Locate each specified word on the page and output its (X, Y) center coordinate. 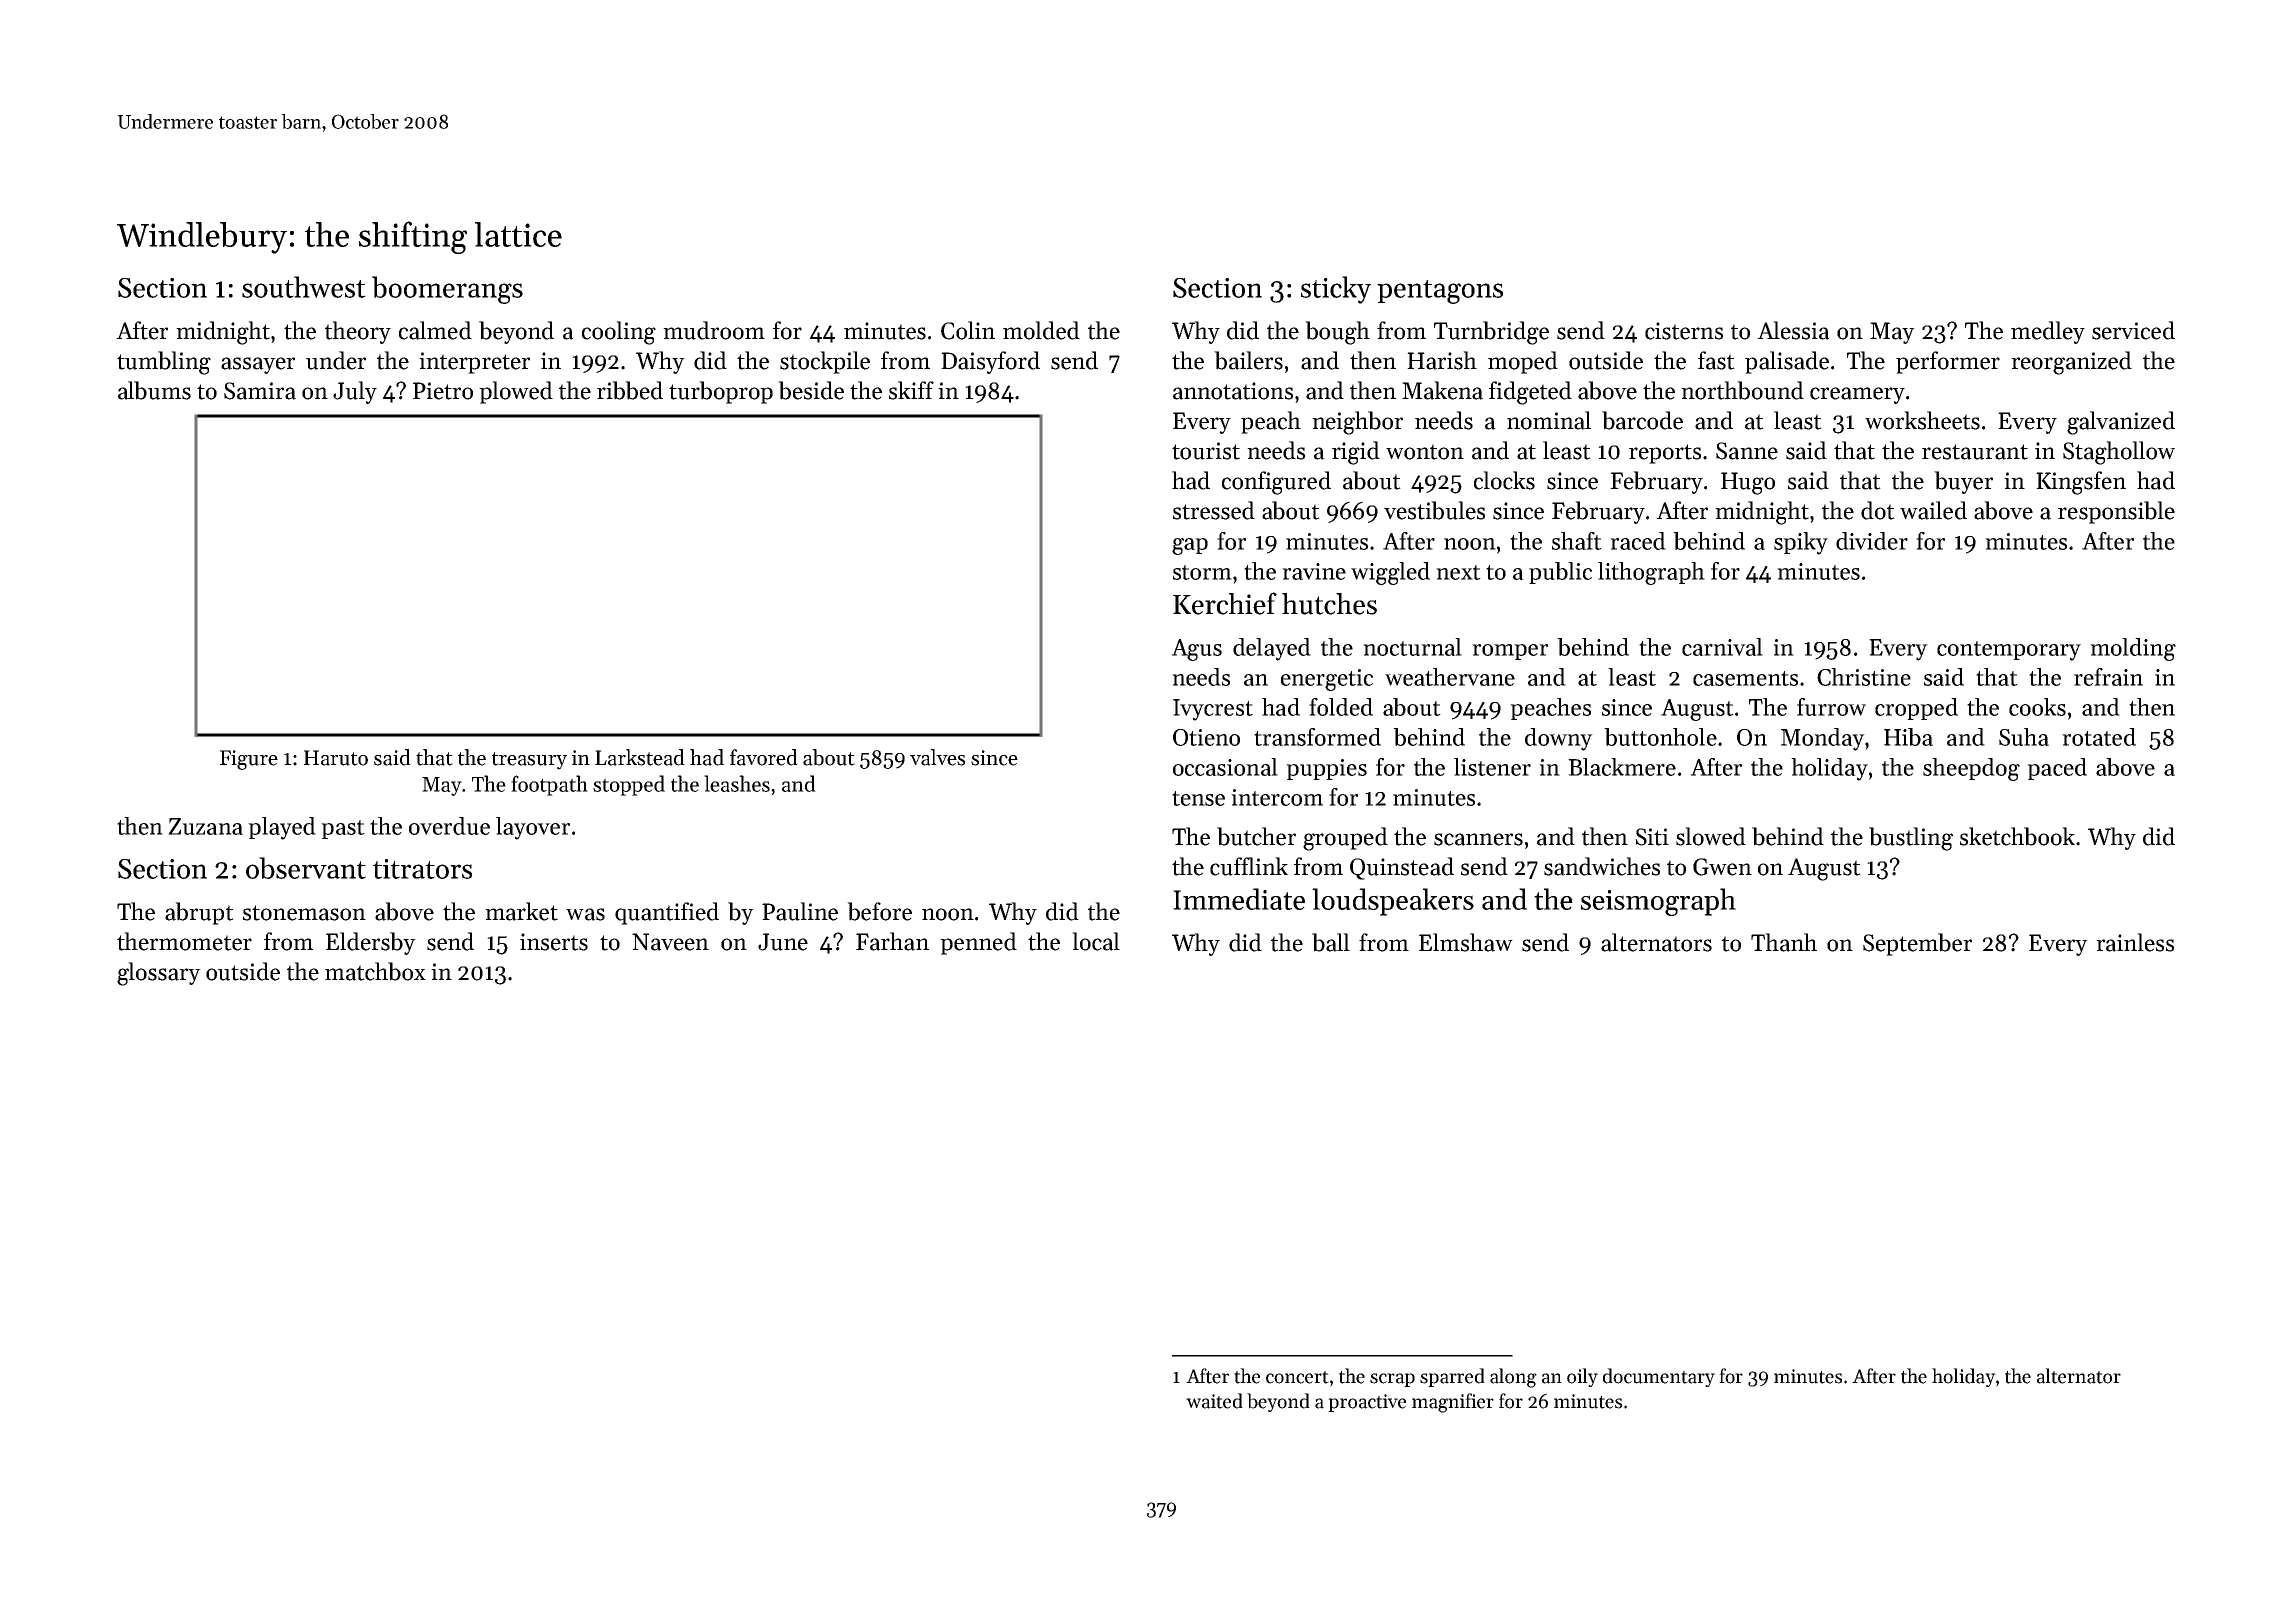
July (355, 392)
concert (1297, 1377)
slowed (1711, 836)
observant (306, 868)
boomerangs (447, 290)
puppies (1326, 769)
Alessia (1793, 330)
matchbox (375, 971)
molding (2133, 649)
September (1917, 944)
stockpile (825, 362)
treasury (529, 761)
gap (1190, 546)
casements (1745, 678)
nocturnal (1412, 647)
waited (1214, 1401)
